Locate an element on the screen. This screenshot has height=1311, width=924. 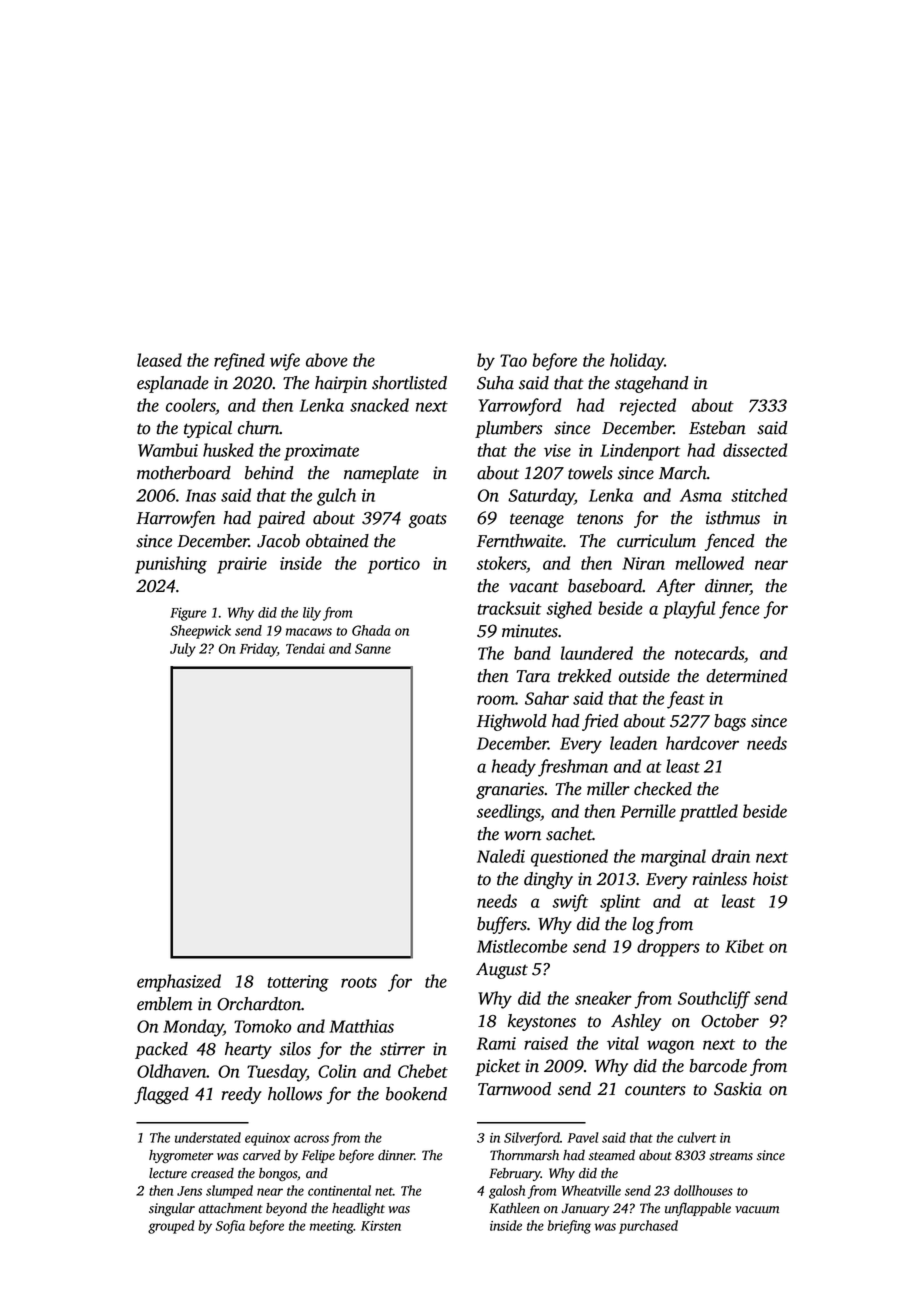
heady is located at coordinates (514, 768).
